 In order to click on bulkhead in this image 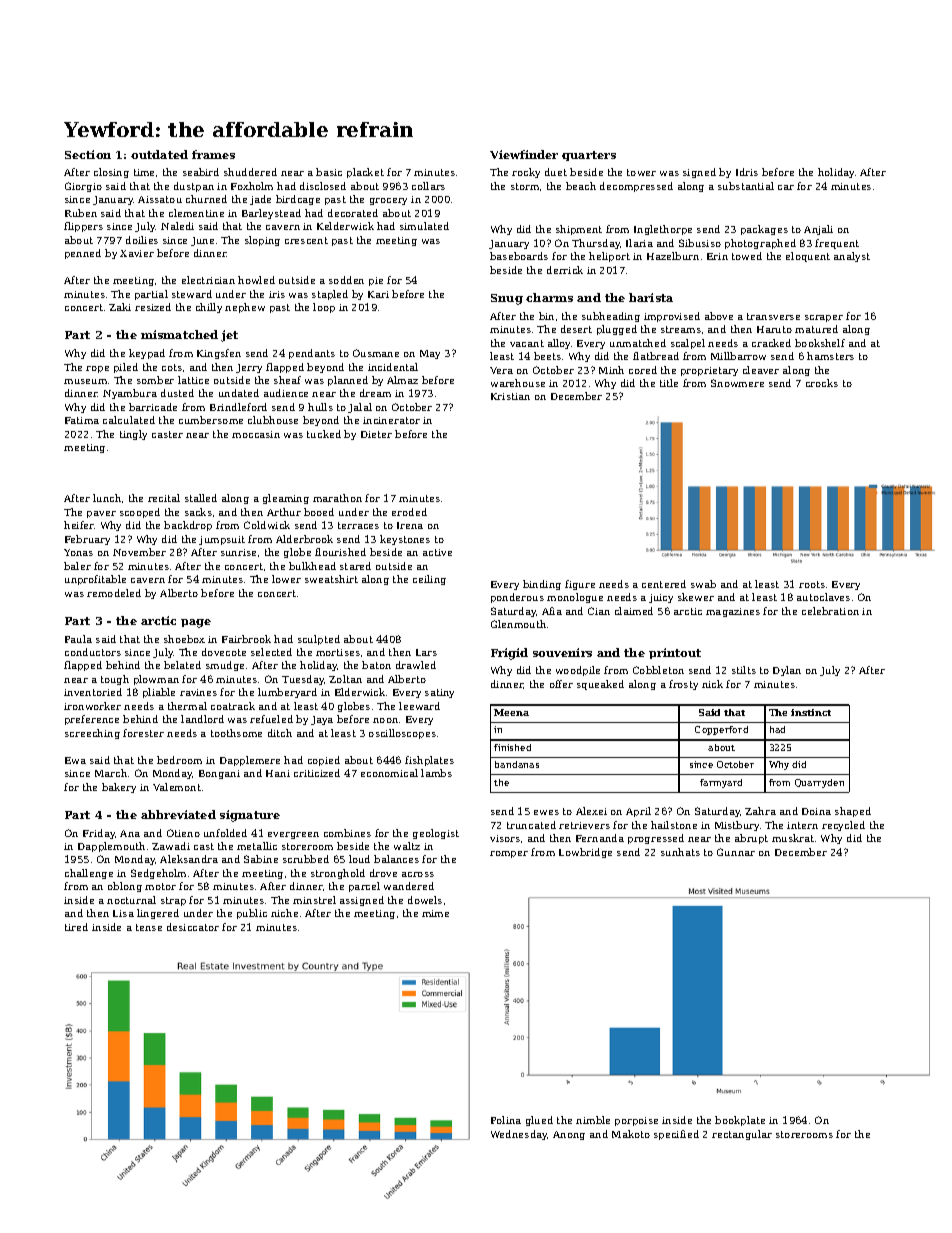, I will do `click(312, 566)`.
